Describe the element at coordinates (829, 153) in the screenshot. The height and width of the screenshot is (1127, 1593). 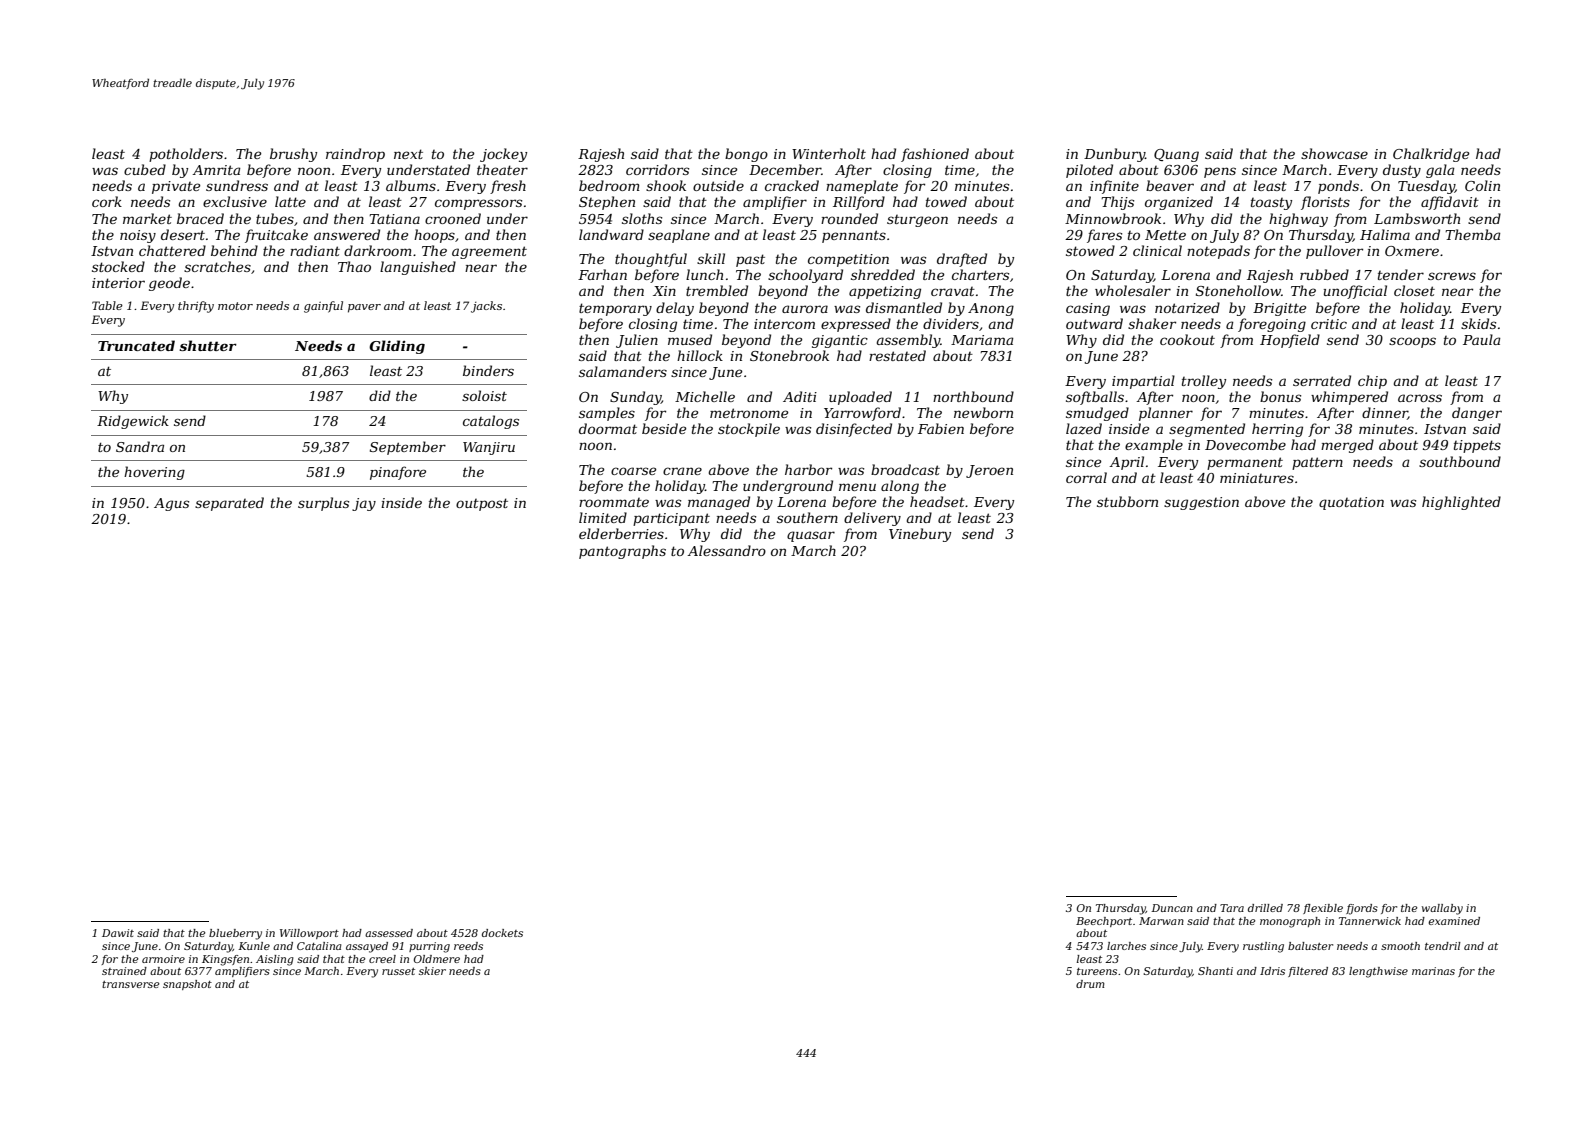
I see `Winterholt` at that location.
